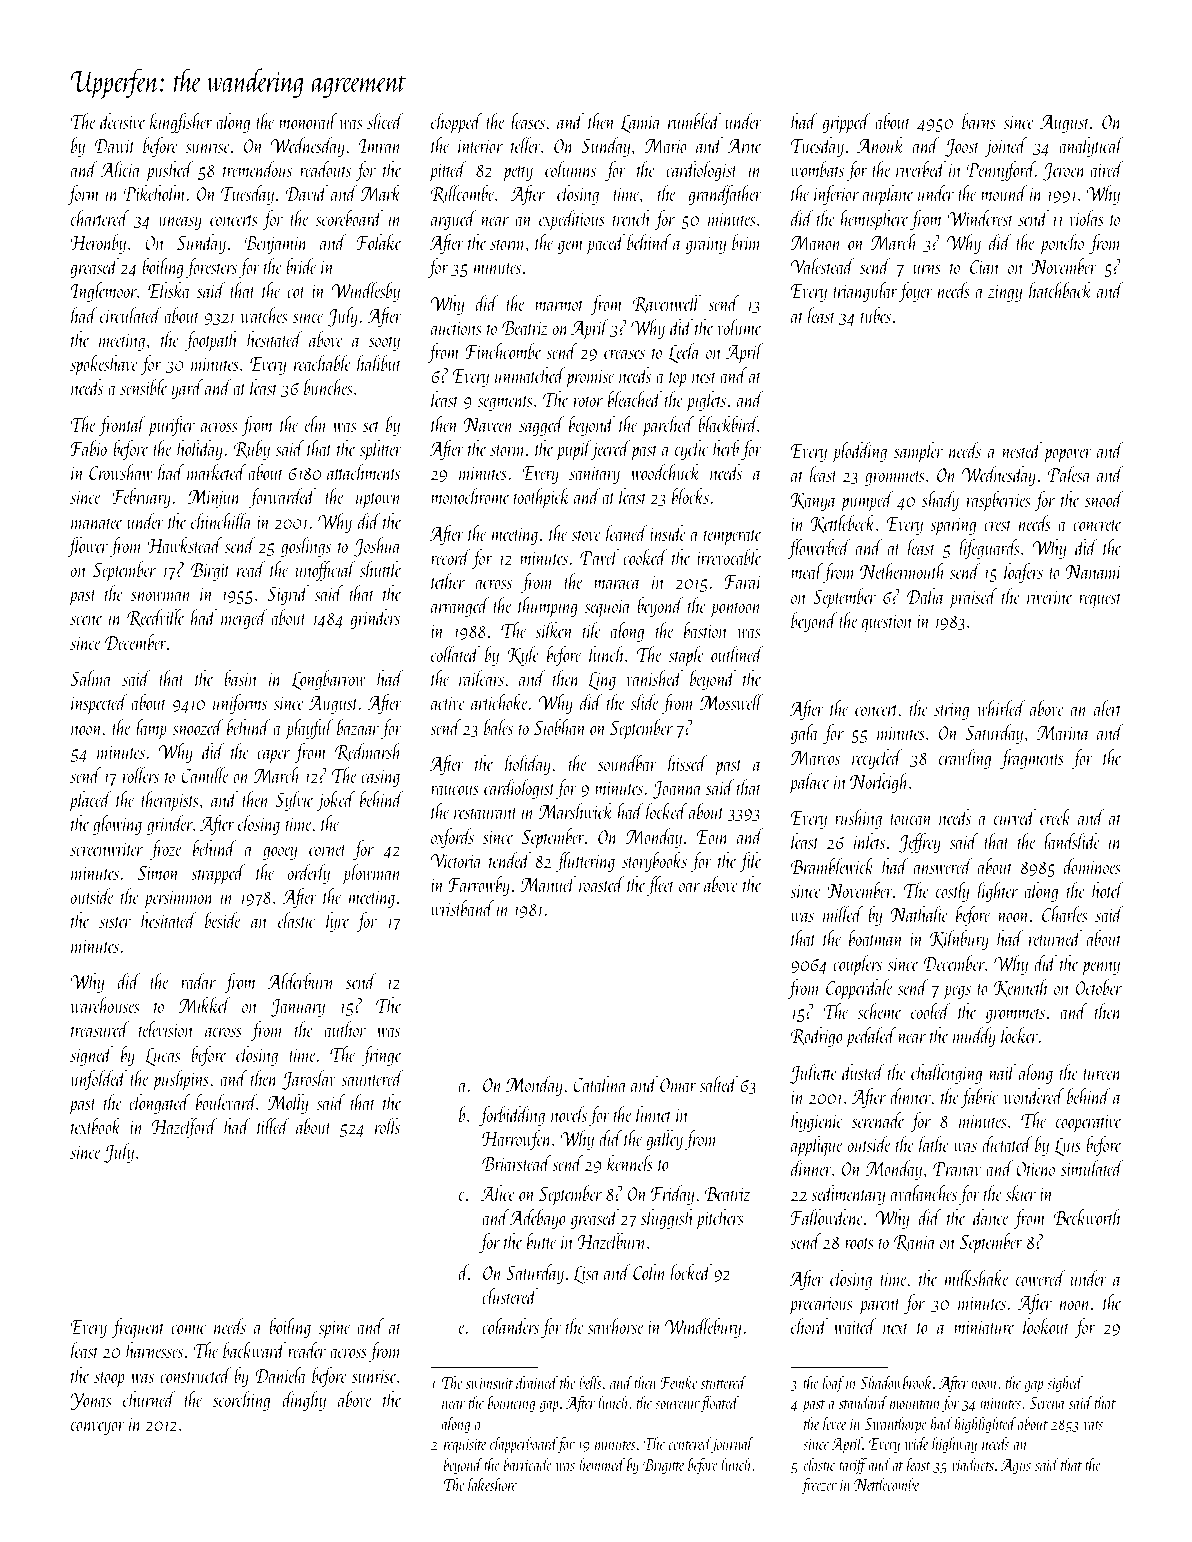 This screenshot has width=1192, height=1542. Describe the element at coordinates (819, 1486) in the screenshot. I see `freezer` at that location.
